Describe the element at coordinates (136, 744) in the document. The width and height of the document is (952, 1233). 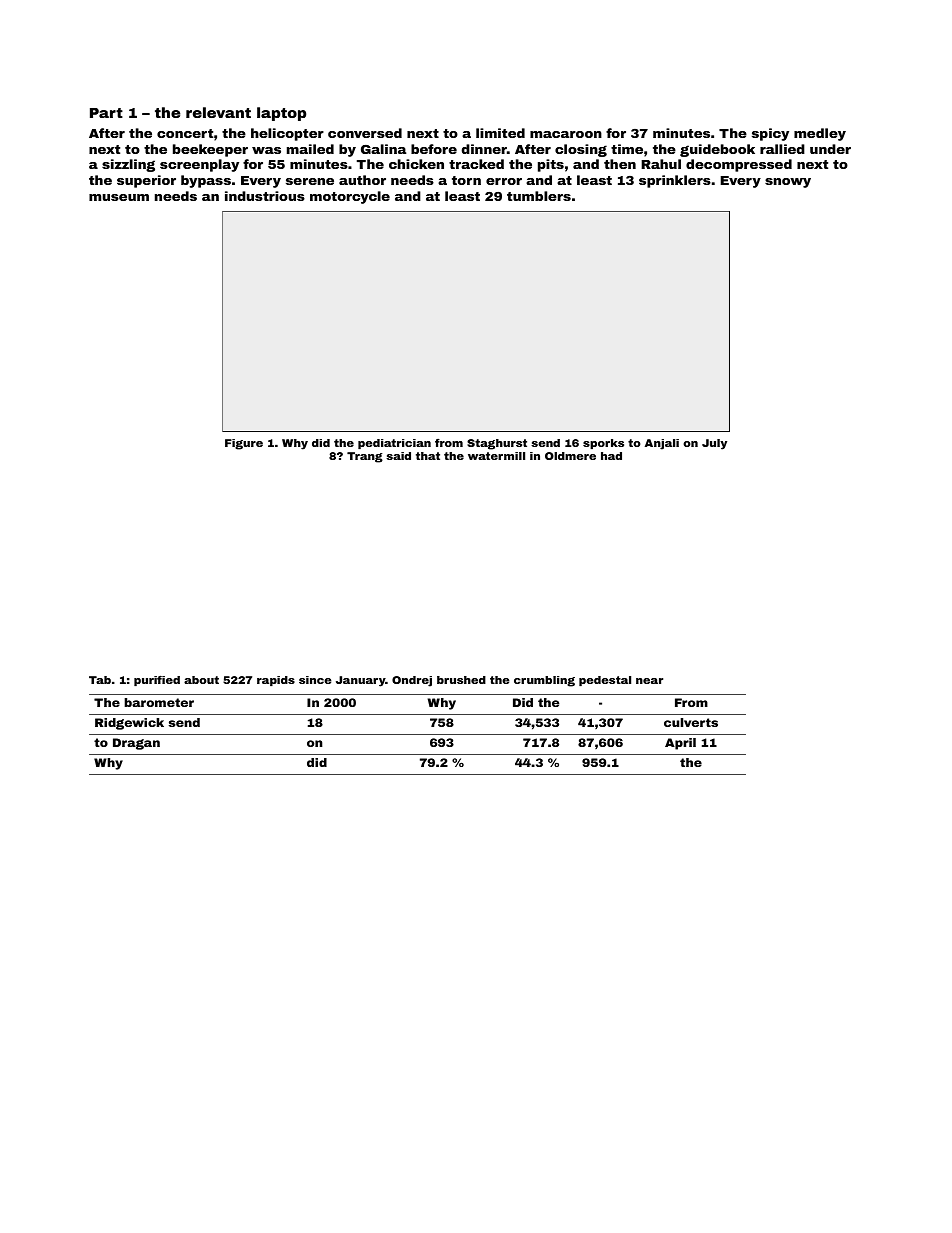
I see `Dragan` at that location.
